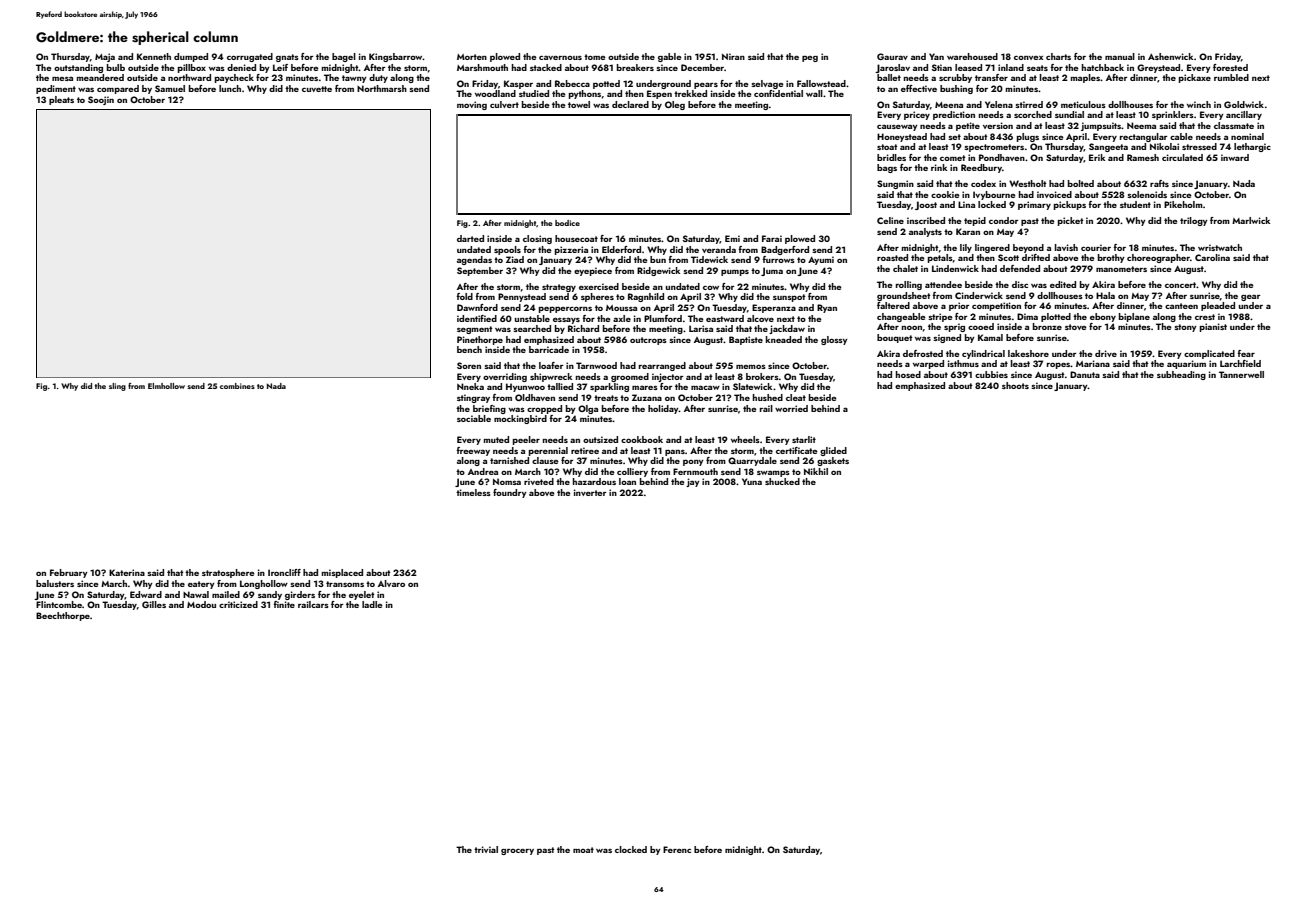  Describe the element at coordinates (1244, 115) in the screenshot. I see `ancillary` at that location.
